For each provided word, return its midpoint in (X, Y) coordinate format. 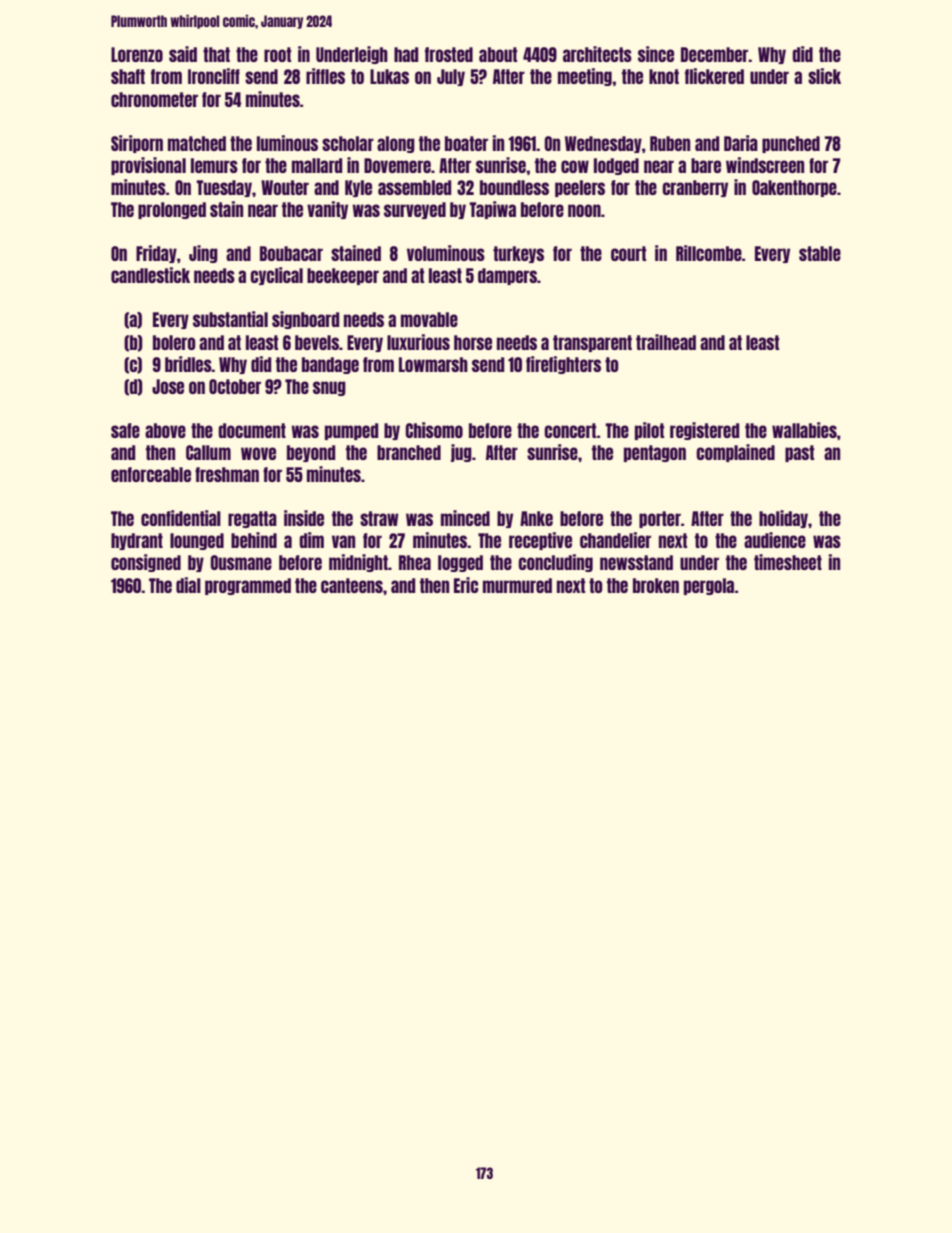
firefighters (563, 365)
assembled (414, 187)
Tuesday (224, 188)
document (252, 430)
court (628, 253)
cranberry (695, 188)
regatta (252, 519)
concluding (555, 563)
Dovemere (397, 165)
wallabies (804, 430)
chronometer (154, 99)
